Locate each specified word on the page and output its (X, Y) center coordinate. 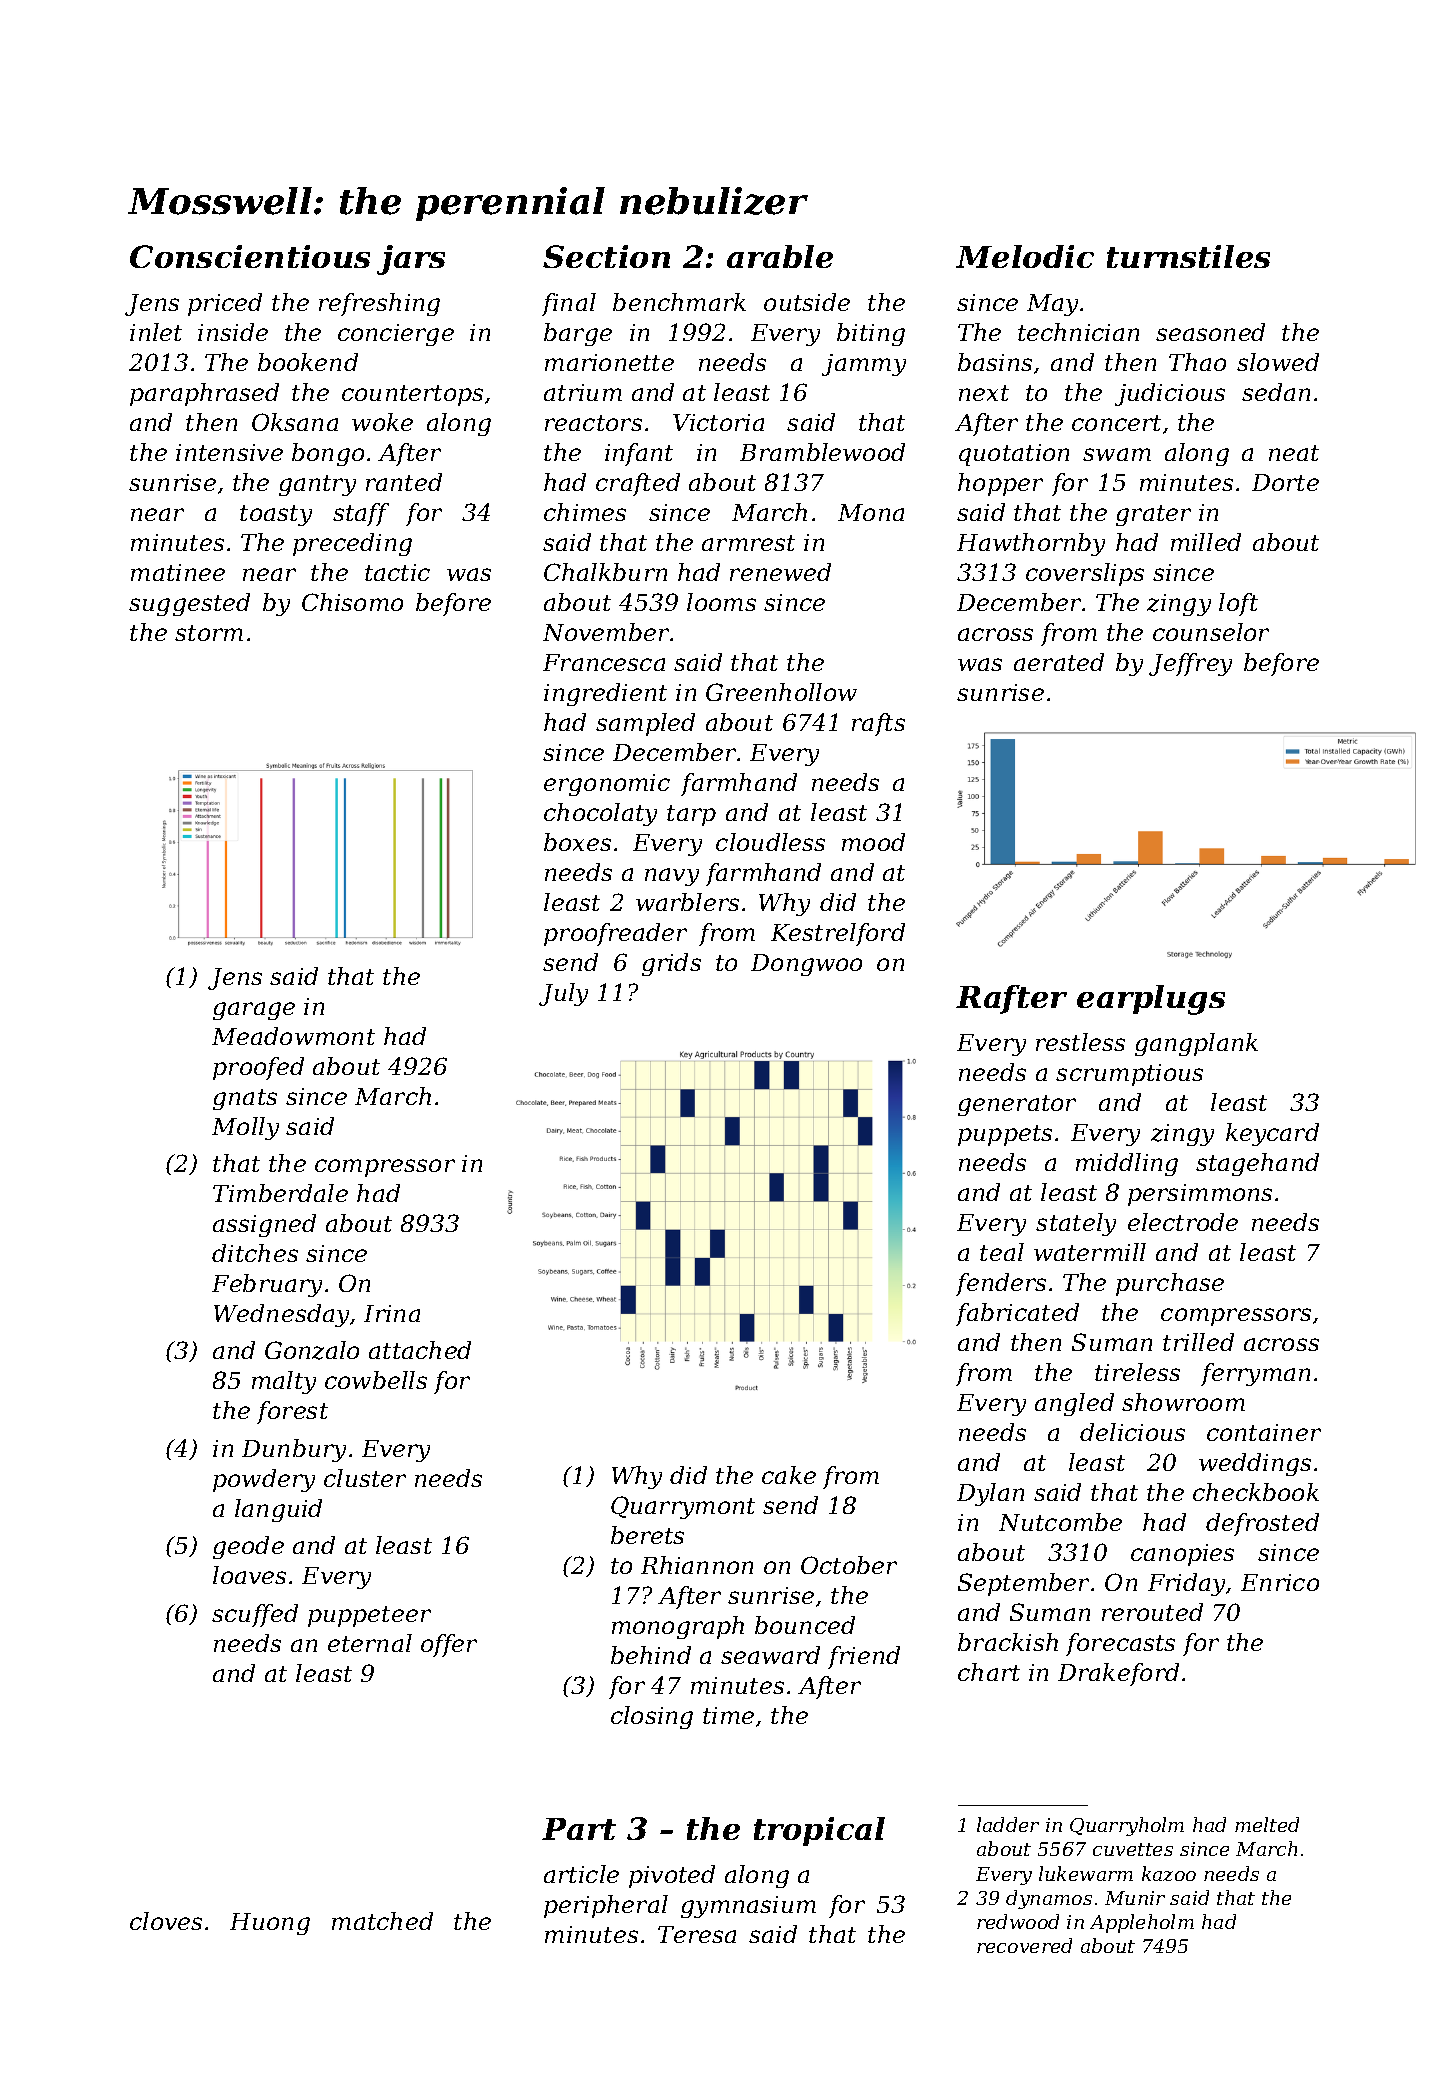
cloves (166, 1921)
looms (721, 602)
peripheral (606, 1906)
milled (1206, 542)
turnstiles (1188, 256)
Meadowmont (293, 1036)
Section (606, 256)
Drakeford (1118, 1674)
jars (411, 260)
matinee (178, 572)
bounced (805, 1625)
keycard (1272, 1134)
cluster (365, 1478)
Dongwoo (806, 965)
